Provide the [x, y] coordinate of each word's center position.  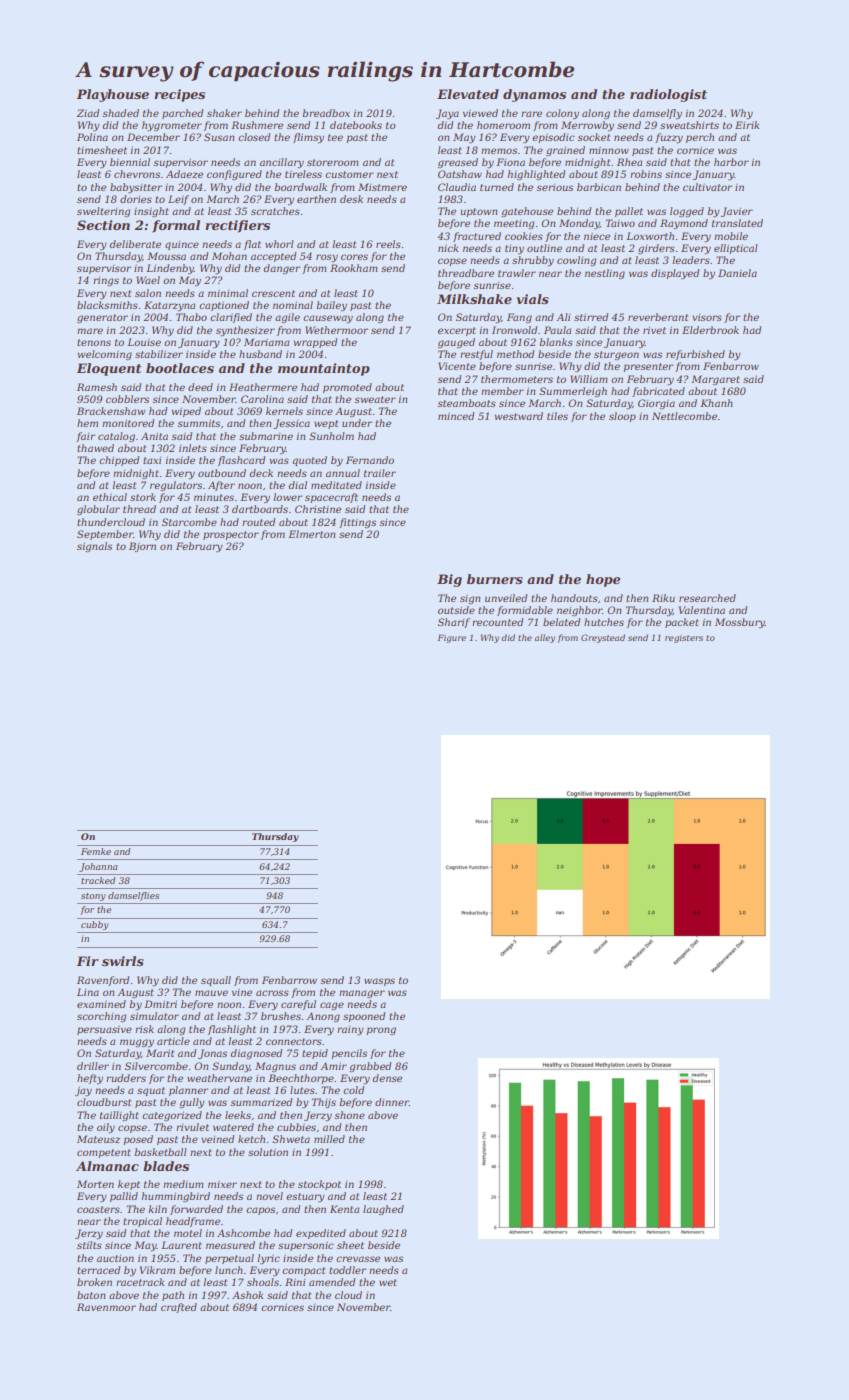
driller [93, 1066]
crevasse [358, 1259]
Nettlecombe [684, 416]
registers [684, 639]
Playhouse [112, 95]
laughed [383, 1210]
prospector [231, 535]
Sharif [454, 623]
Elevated [468, 94]
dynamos [534, 95]
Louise [144, 342]
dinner [392, 1102]
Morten [95, 1184]
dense [387, 1078]
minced [456, 416]
